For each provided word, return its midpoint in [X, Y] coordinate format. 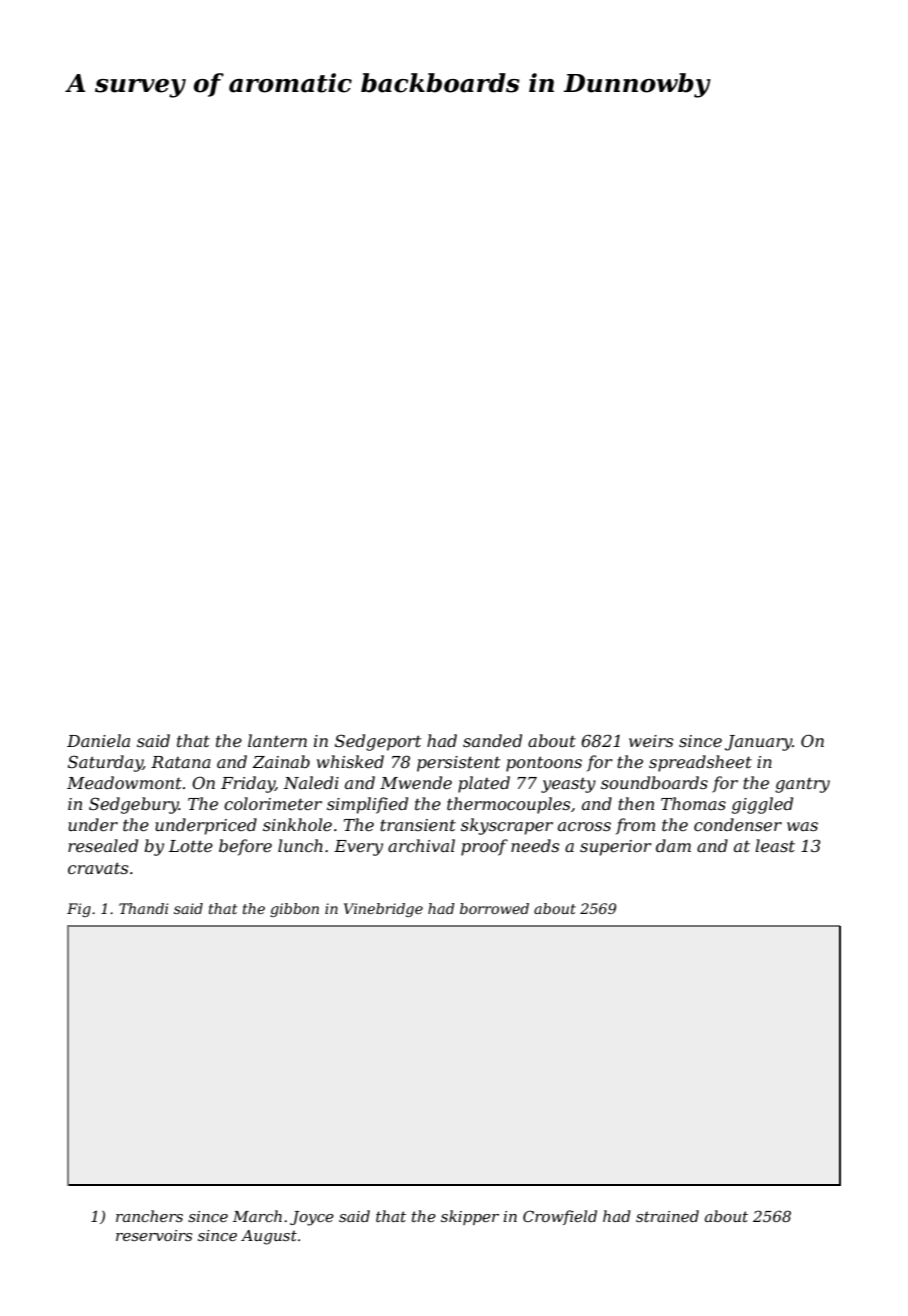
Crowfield [560, 1217]
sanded [492, 740]
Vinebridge [383, 910]
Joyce [312, 1218]
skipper [470, 1217]
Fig [79, 910]
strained [667, 1216]
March [257, 1216]
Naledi [311, 782]
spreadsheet [700, 763]
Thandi [143, 908]
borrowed [494, 908]
